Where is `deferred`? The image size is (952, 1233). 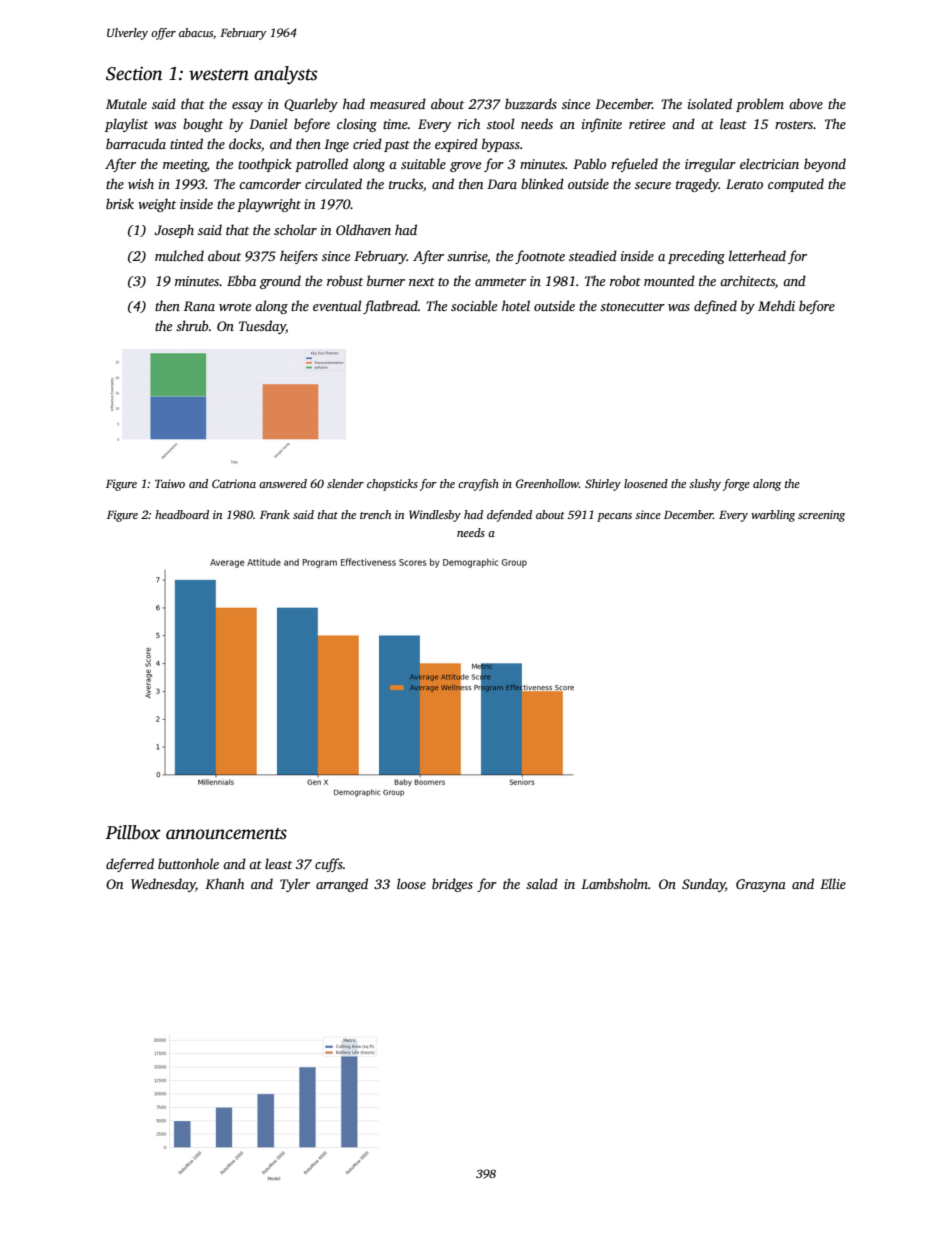
deferred is located at coordinates (130, 865).
